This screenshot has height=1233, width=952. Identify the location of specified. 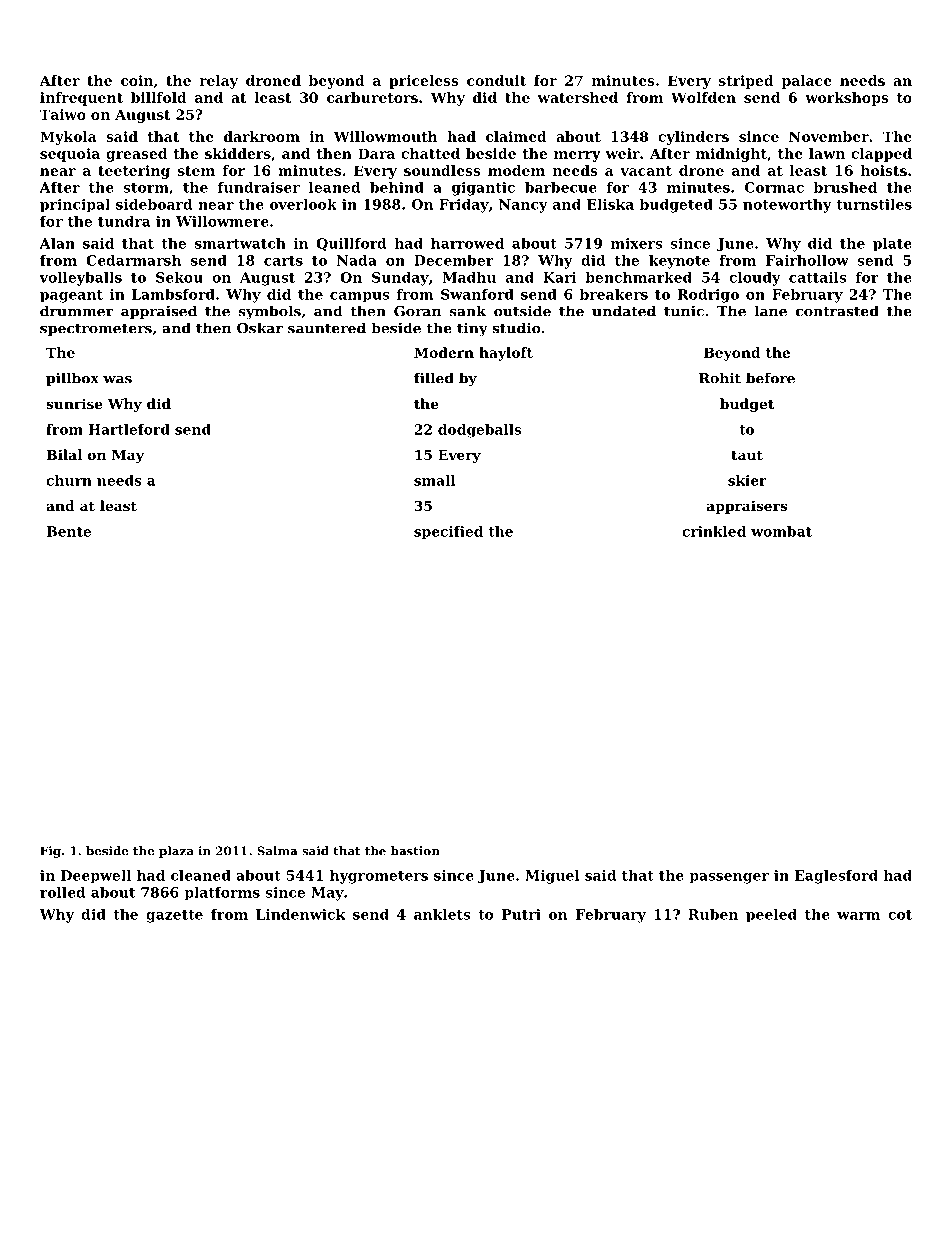
(448, 533).
